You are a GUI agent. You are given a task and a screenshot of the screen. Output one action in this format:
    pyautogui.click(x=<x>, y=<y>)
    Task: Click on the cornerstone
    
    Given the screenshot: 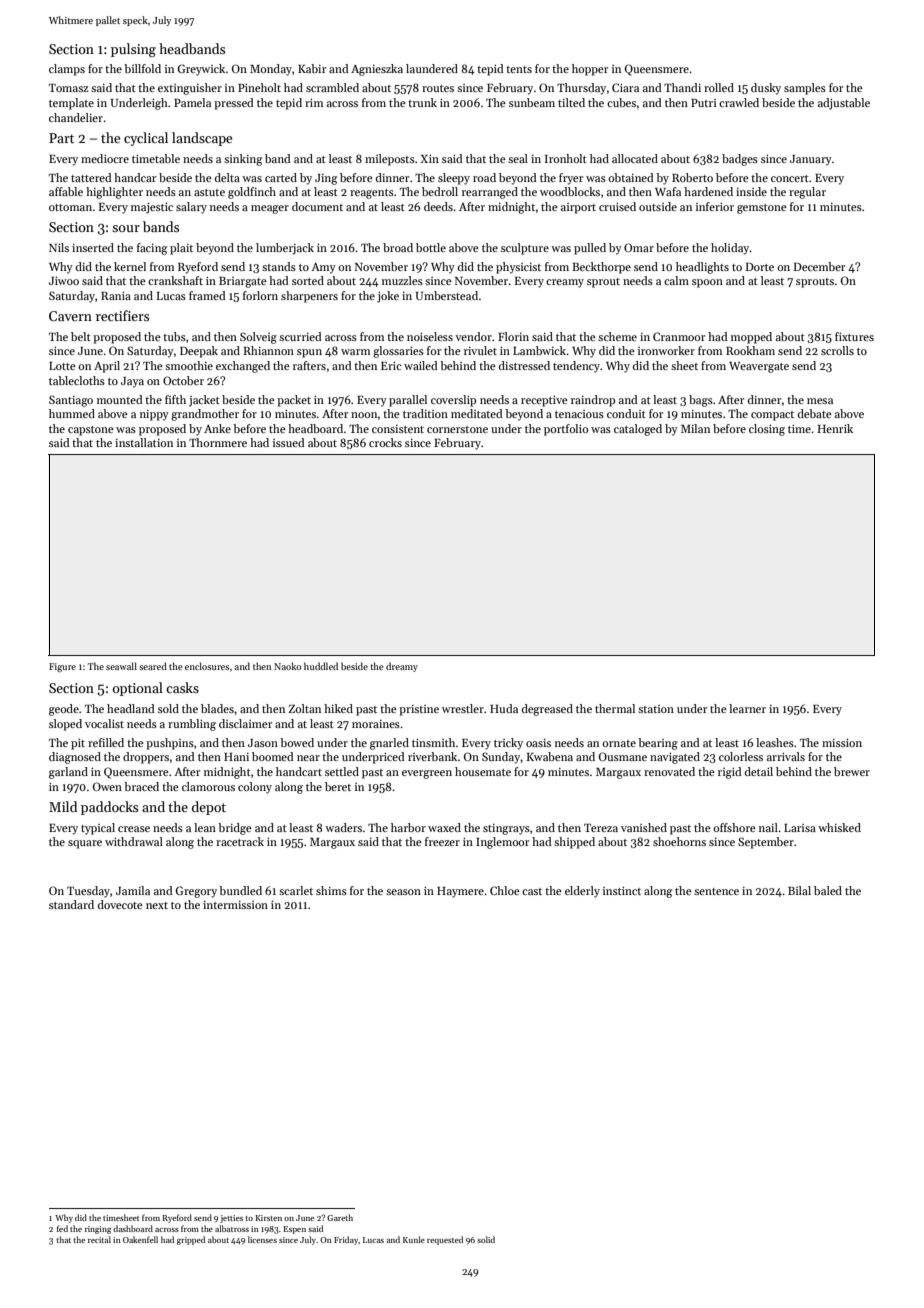 What is the action you would take?
    pyautogui.click(x=457, y=429)
